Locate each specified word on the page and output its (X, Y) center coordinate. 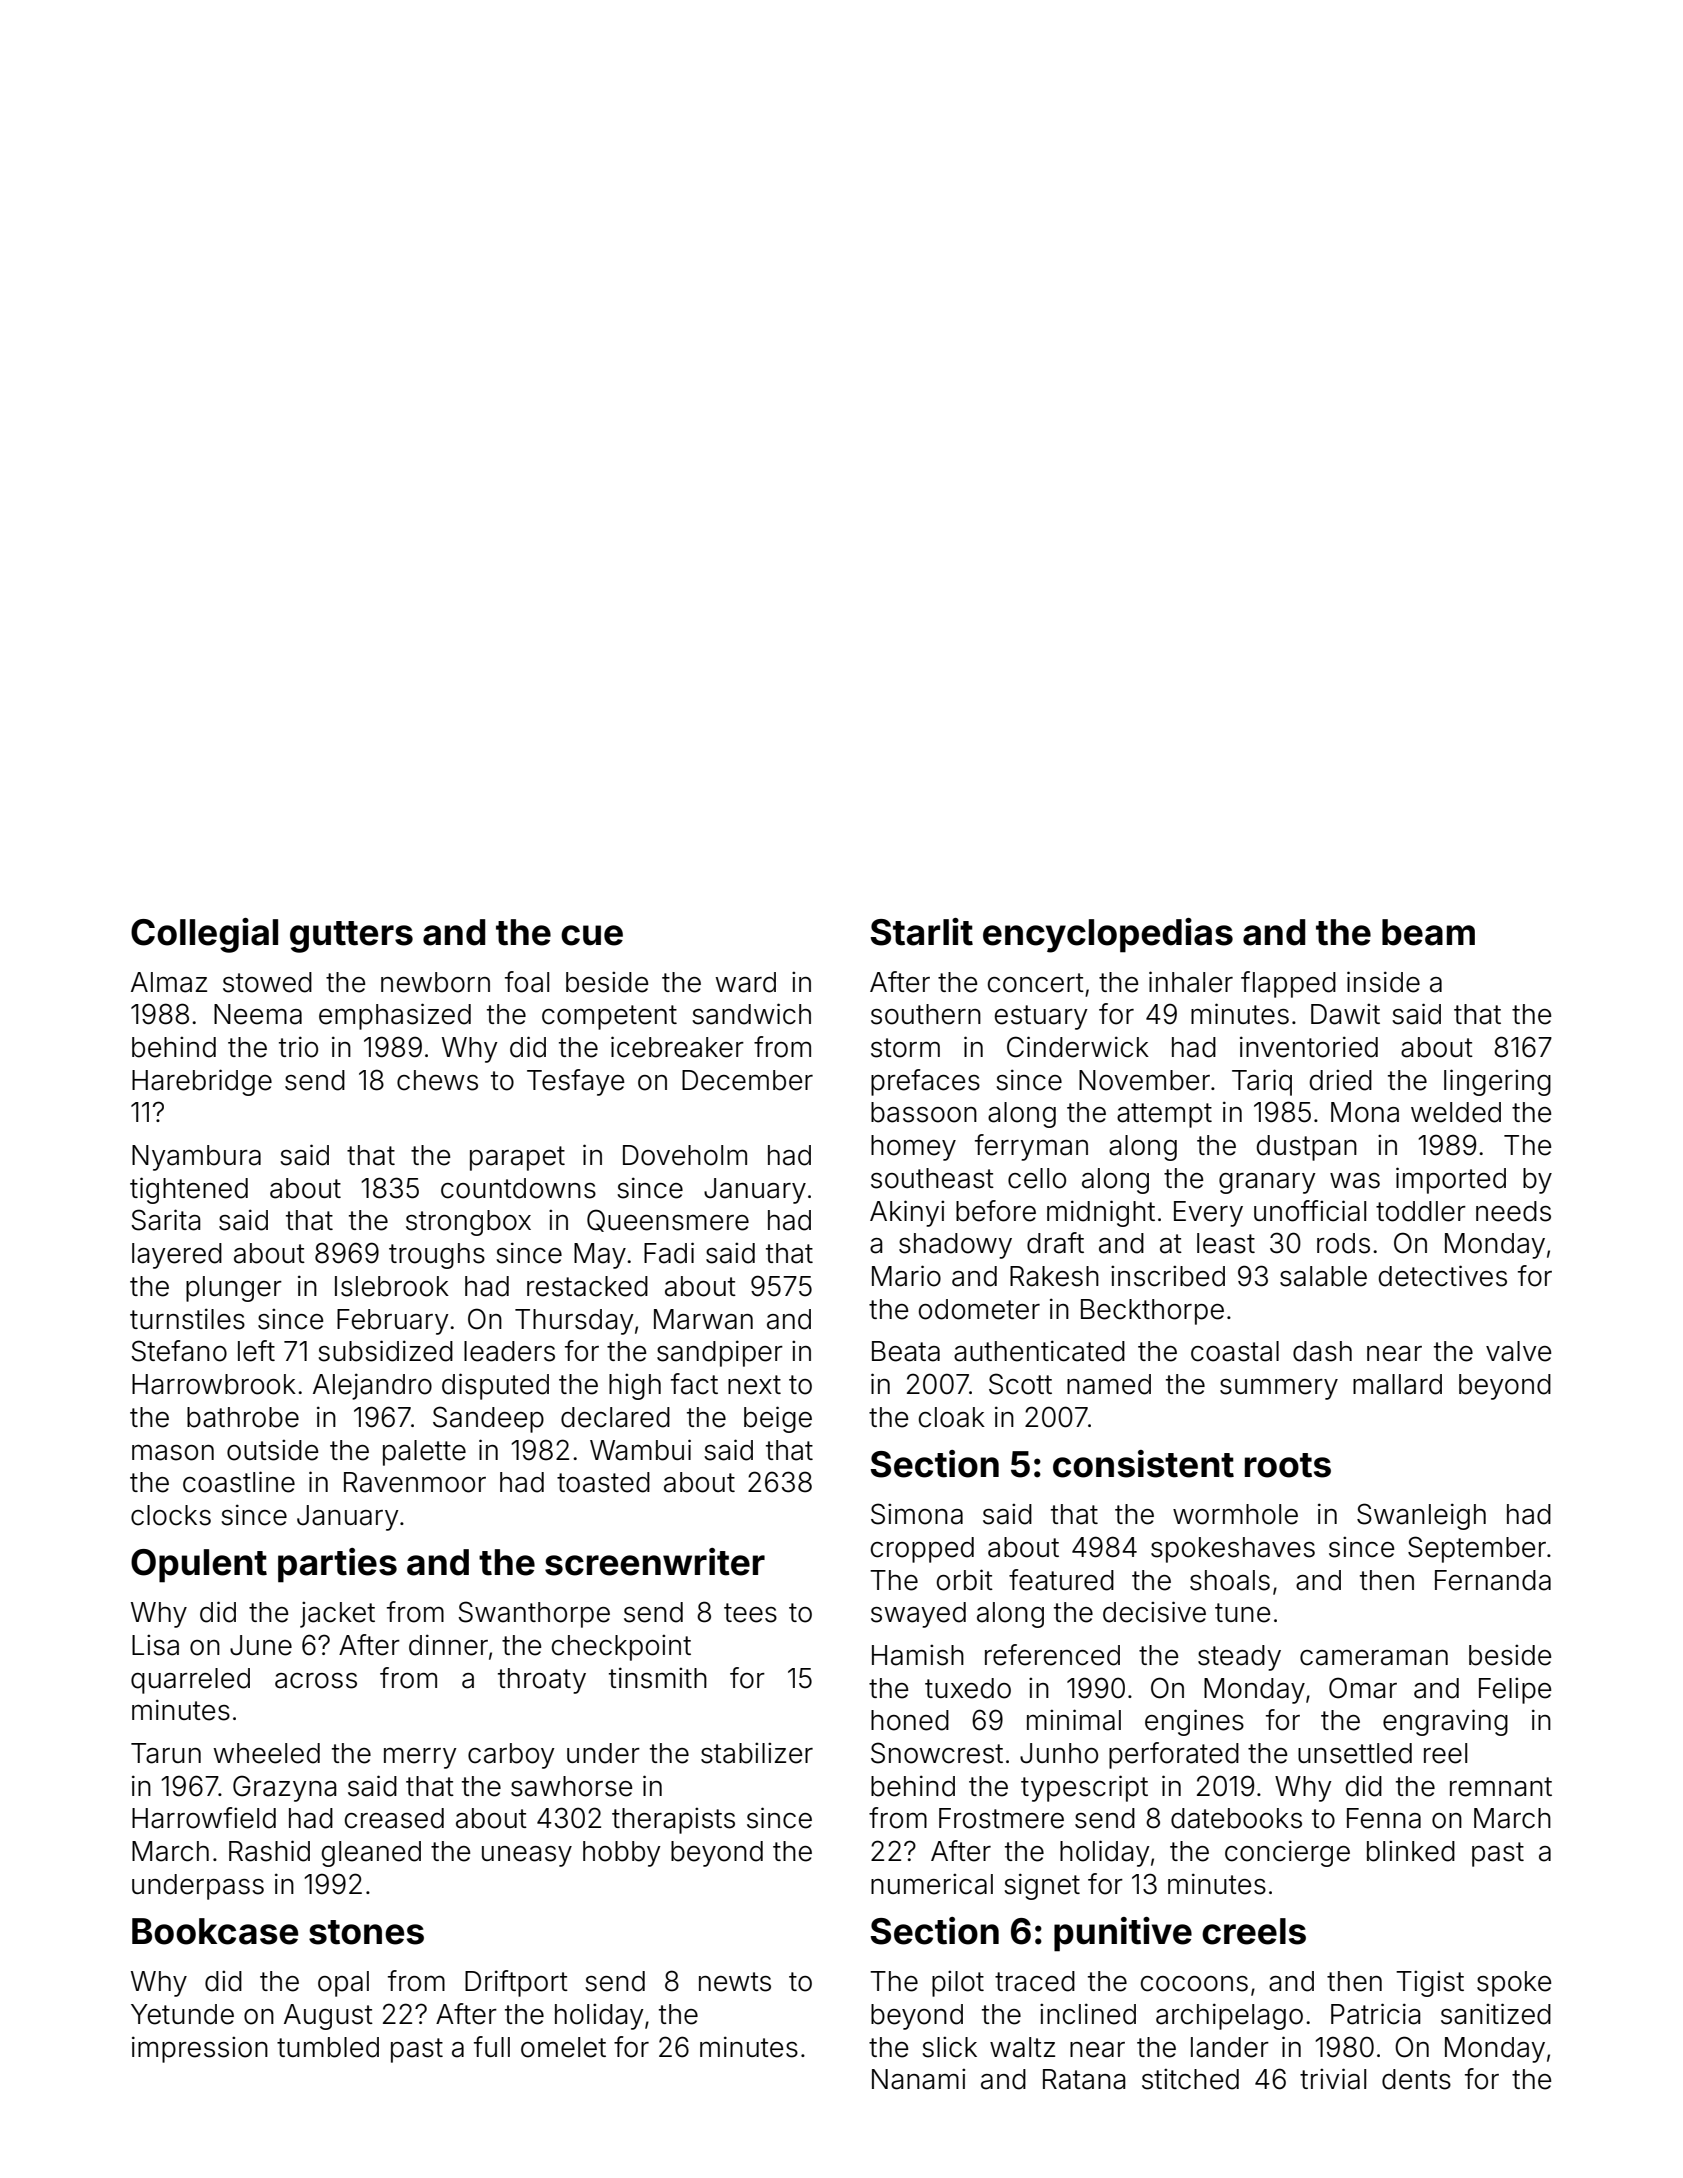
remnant (1501, 1787)
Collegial (204, 935)
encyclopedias (1108, 935)
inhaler (1191, 982)
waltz (1022, 2047)
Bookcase (215, 1931)
